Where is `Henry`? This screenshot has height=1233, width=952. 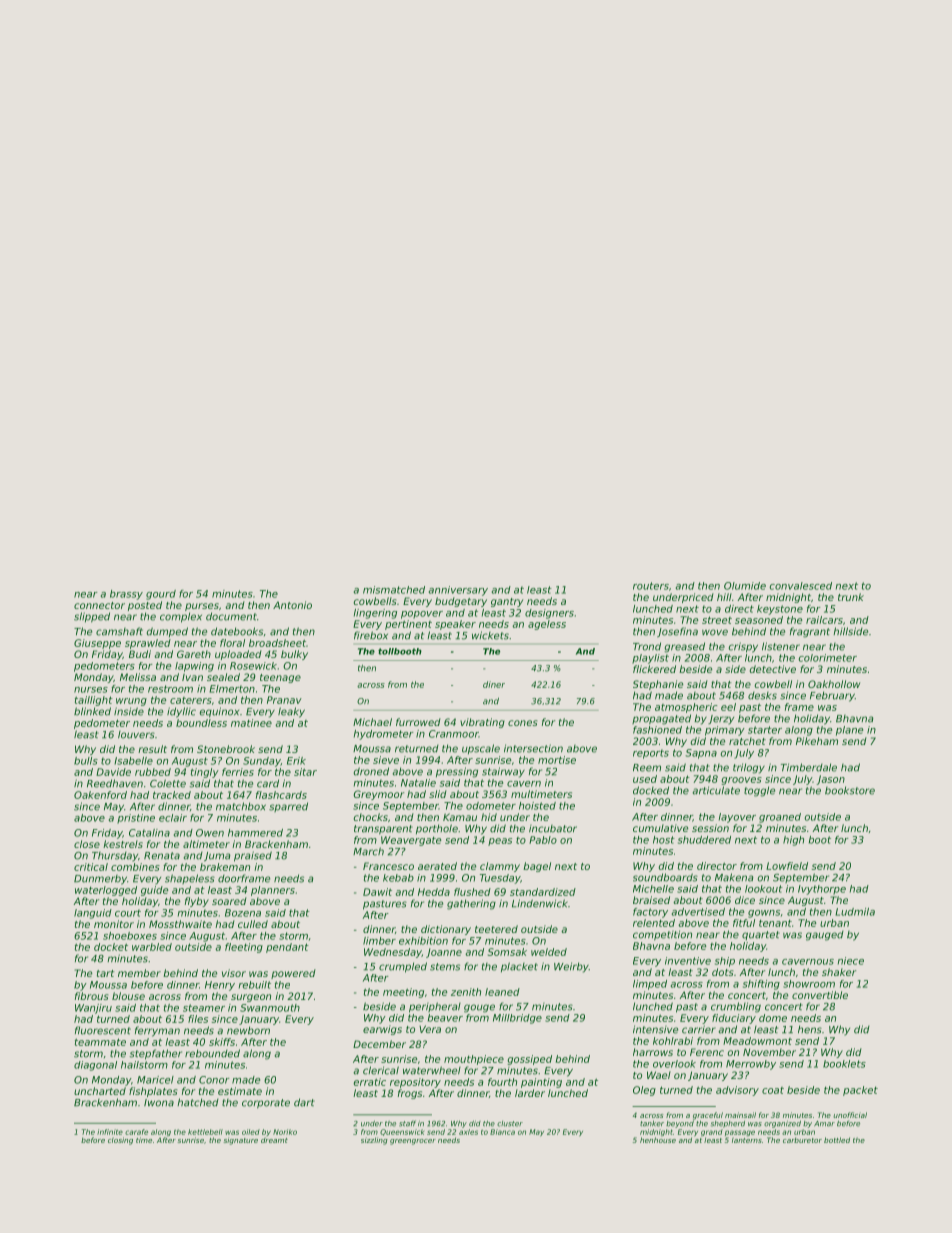 Henry is located at coordinates (220, 986).
